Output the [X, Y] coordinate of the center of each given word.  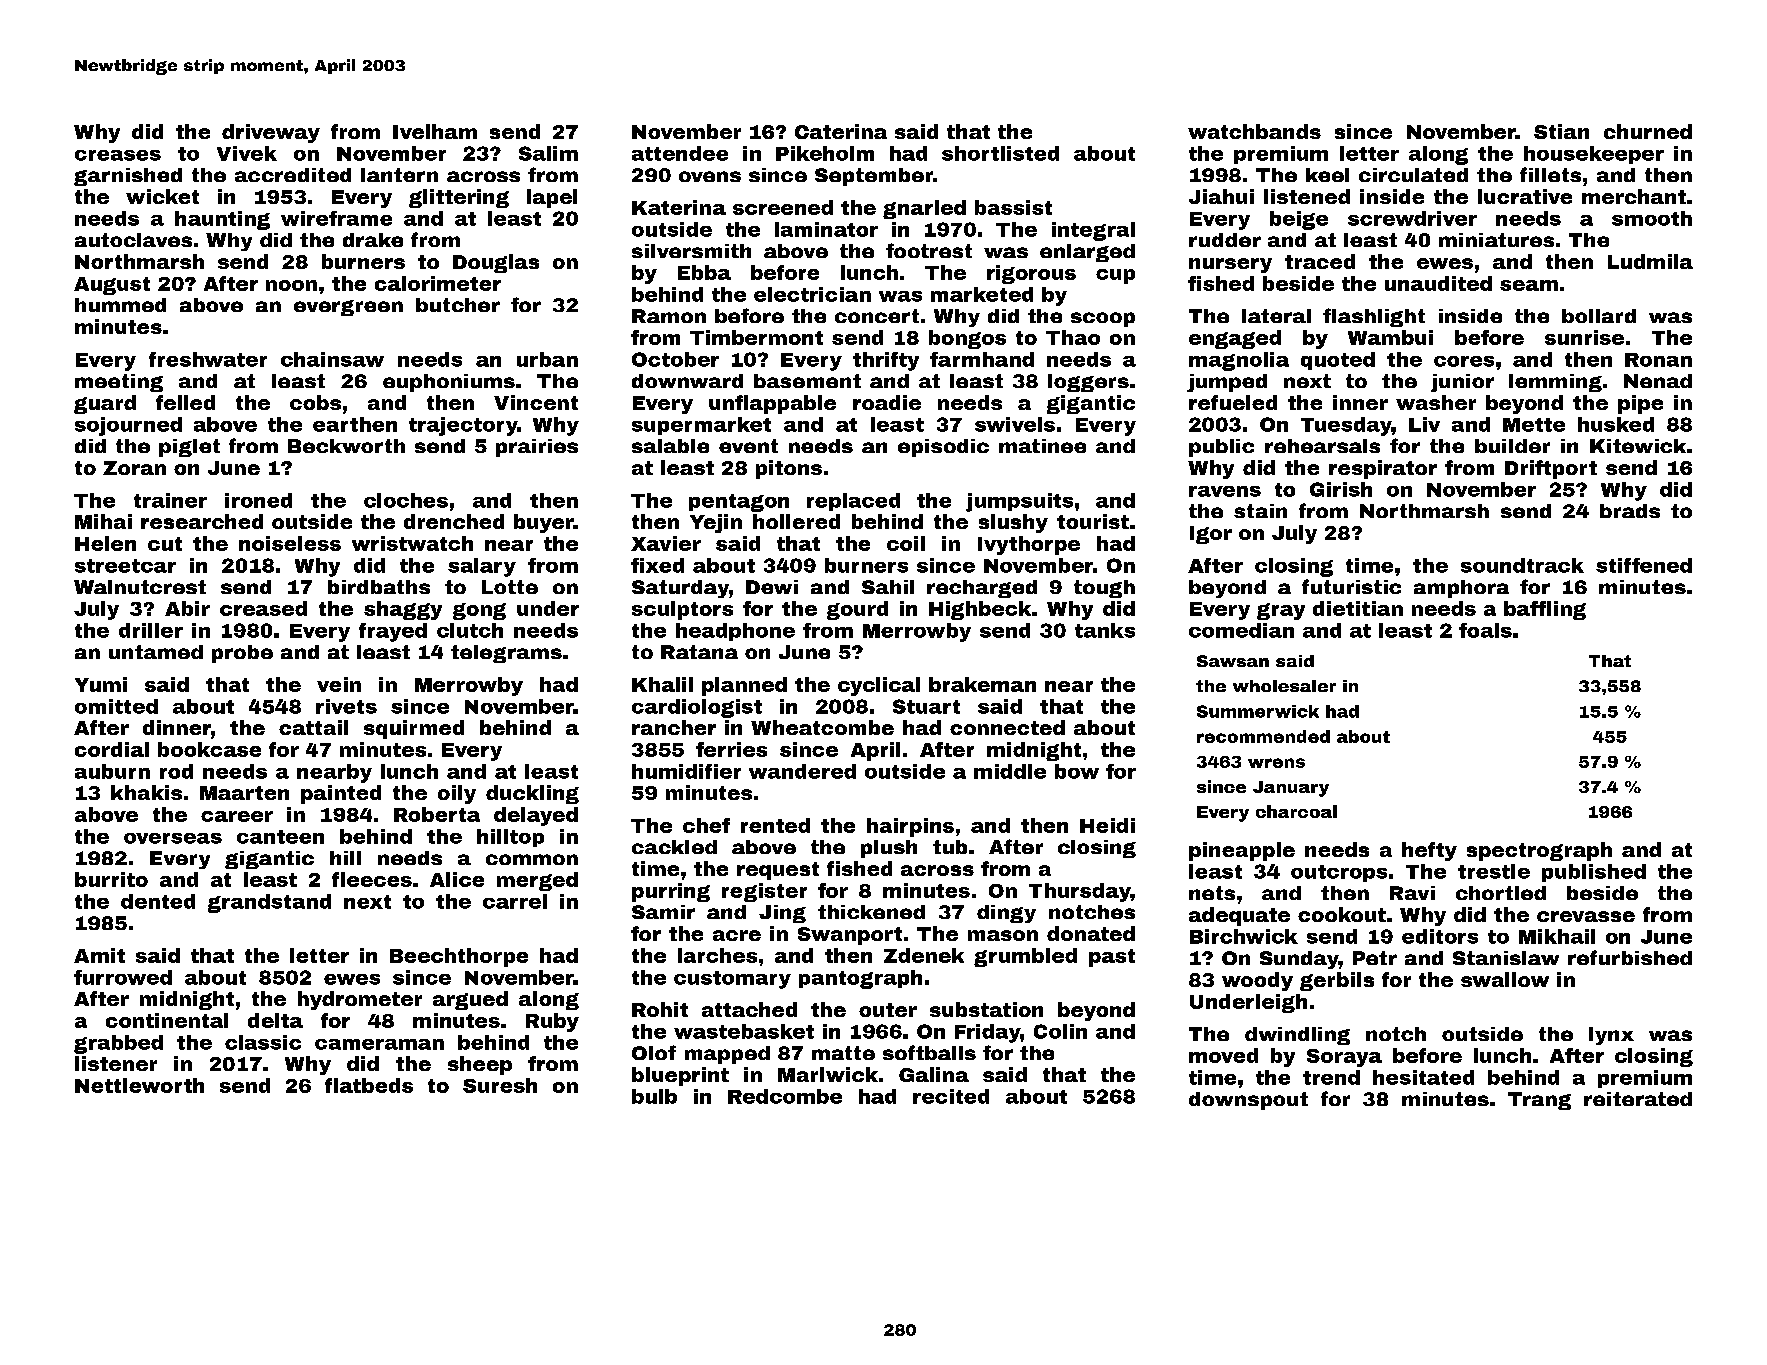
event [748, 446]
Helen [105, 543]
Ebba [704, 272]
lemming [1555, 383]
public [1221, 448]
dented [158, 901]
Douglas [496, 263]
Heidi [1107, 825]
